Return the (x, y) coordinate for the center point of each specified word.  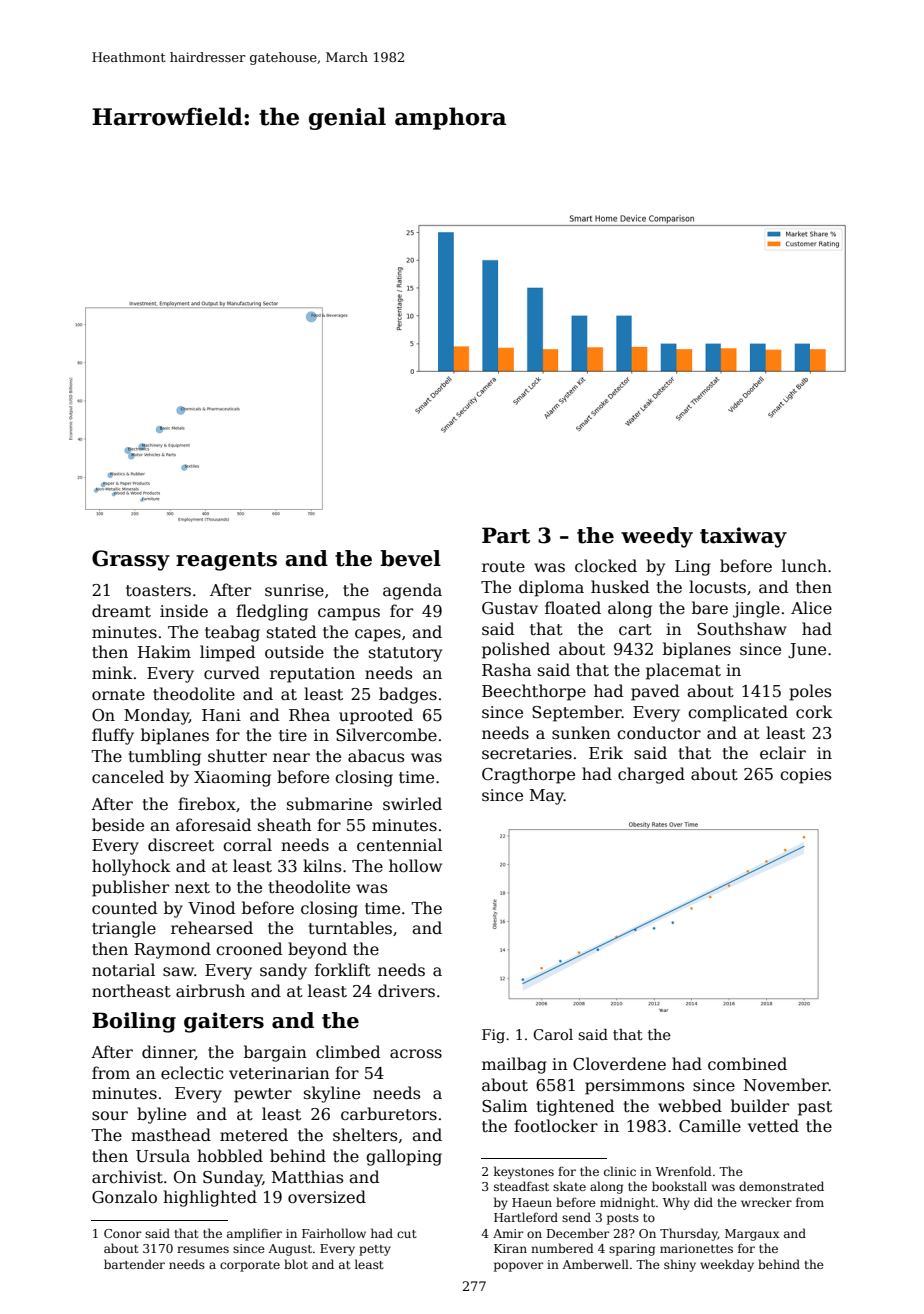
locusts (717, 587)
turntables (350, 928)
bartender (134, 1264)
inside (184, 611)
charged (651, 775)
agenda (412, 591)
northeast (131, 991)
